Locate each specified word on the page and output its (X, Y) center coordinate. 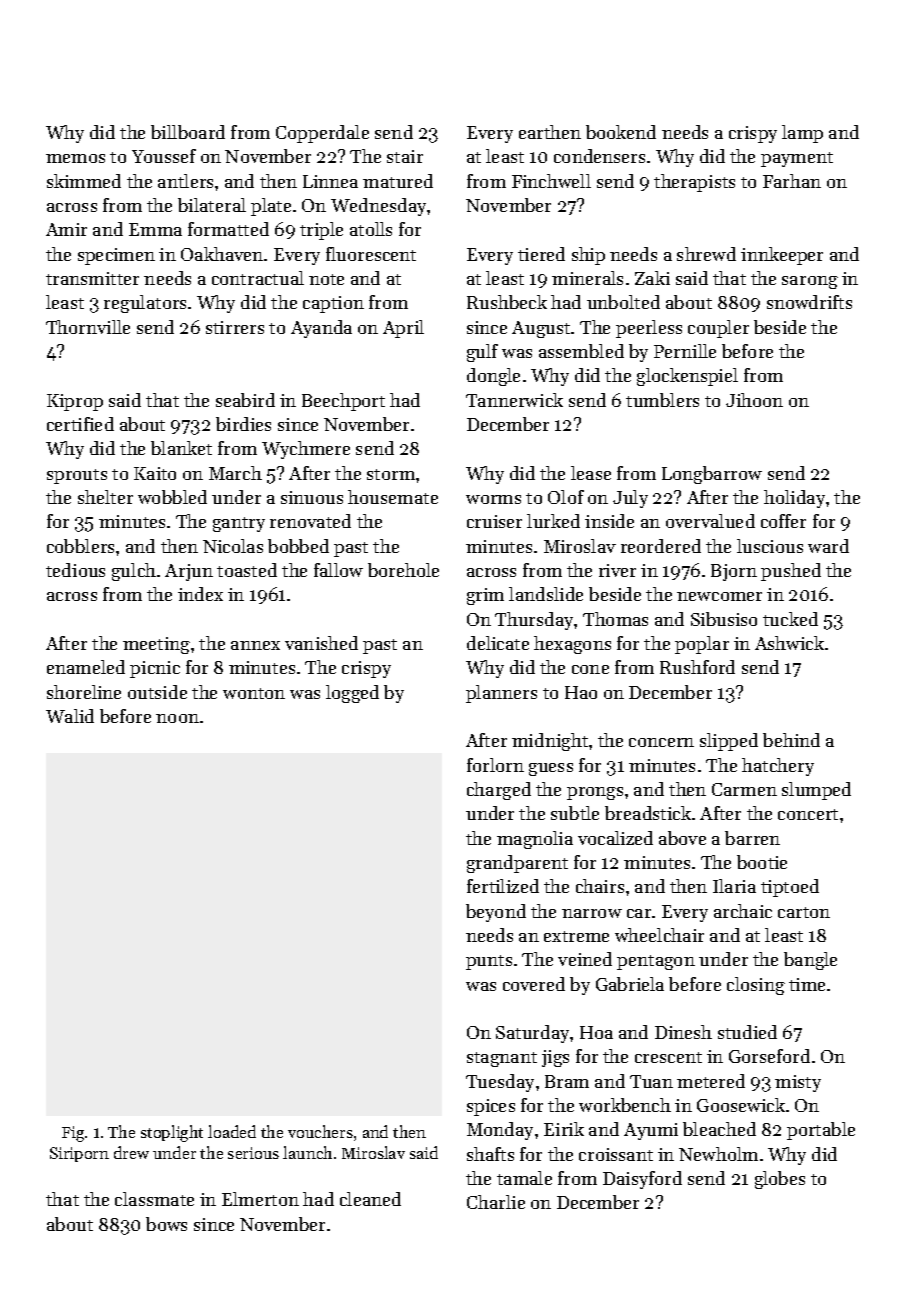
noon (177, 718)
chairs (600, 886)
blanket (181, 448)
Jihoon (754, 400)
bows (166, 1224)
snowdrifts (809, 302)
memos (75, 158)
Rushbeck (507, 302)
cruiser (494, 521)
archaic (743, 911)
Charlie (496, 1202)
